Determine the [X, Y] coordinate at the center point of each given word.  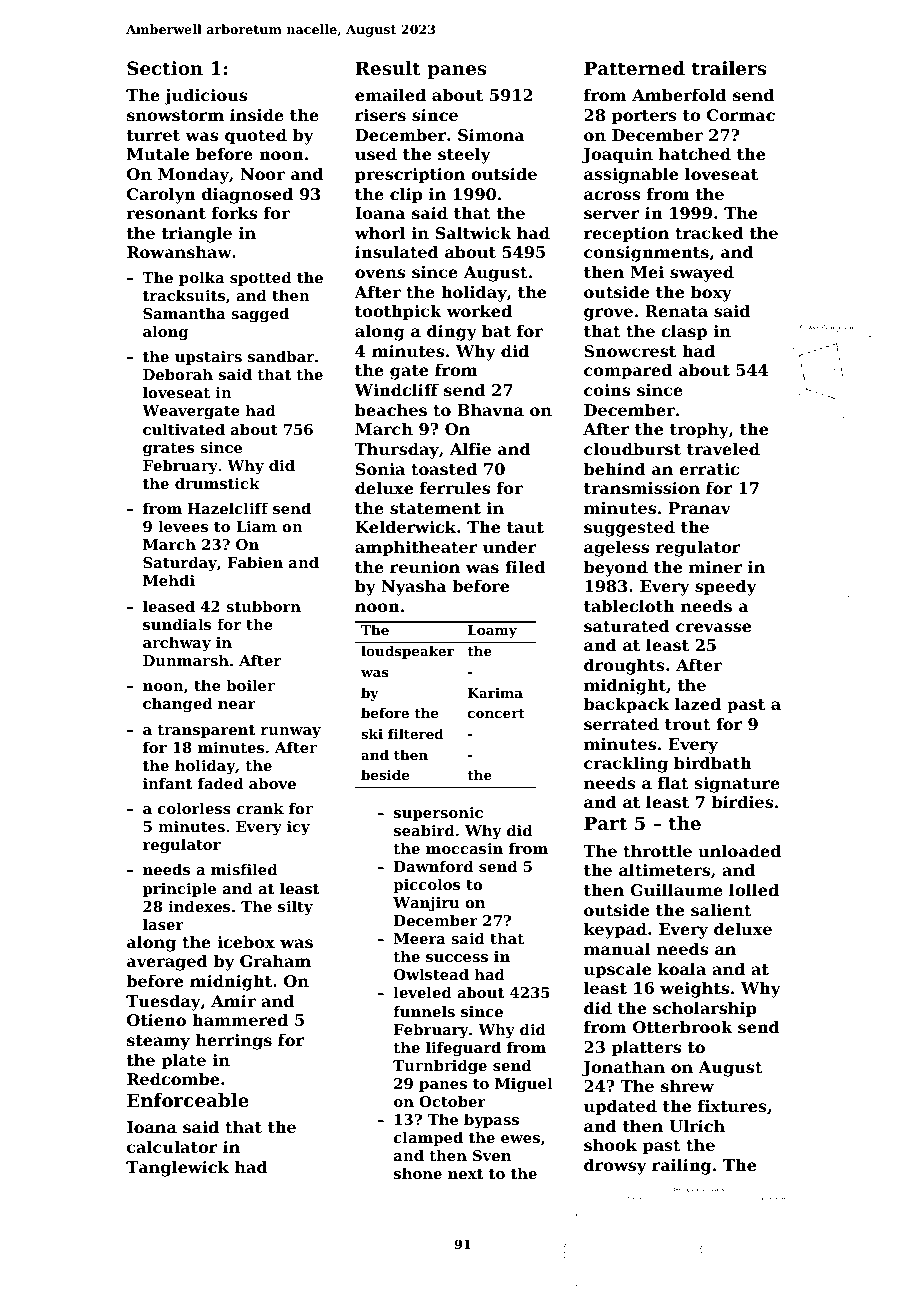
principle [179, 889]
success [457, 958]
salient [721, 910]
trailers [729, 68]
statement [435, 508]
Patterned [634, 68]
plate [184, 1062]
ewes [520, 1139]
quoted [256, 137]
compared [628, 372]
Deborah [178, 374]
